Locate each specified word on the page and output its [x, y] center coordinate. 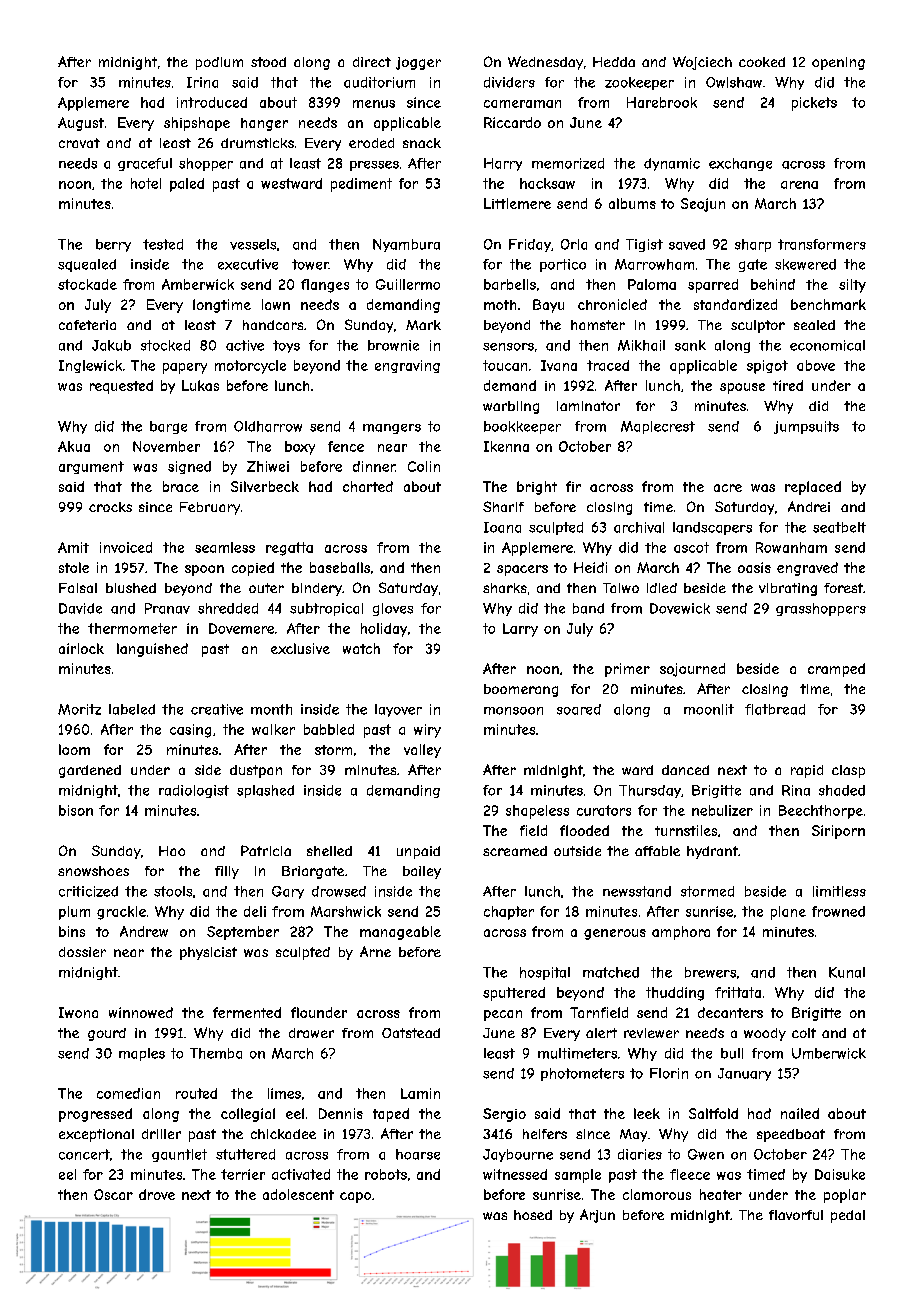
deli [255, 911]
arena [799, 185]
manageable [400, 933]
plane [788, 913]
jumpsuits [806, 427]
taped [391, 1115]
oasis [754, 567]
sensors [508, 347]
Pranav [167, 608]
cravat [79, 143]
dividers [509, 82]
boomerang [521, 690]
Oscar [113, 1194]
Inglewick [90, 366]
